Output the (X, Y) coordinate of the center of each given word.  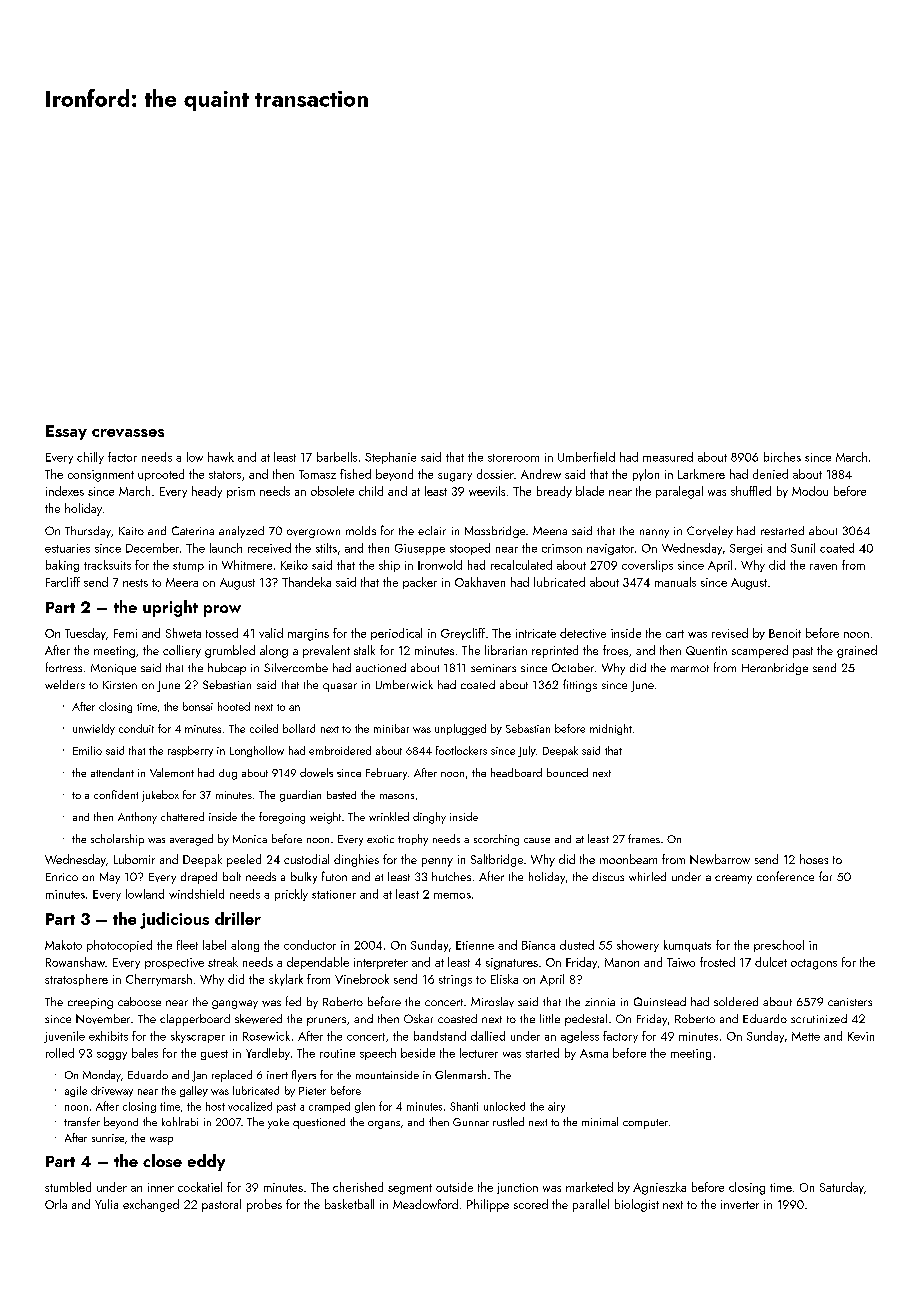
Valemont (172, 772)
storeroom (513, 458)
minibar (391, 728)
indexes (65, 491)
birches (782, 457)
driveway (112, 1091)
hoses (814, 859)
